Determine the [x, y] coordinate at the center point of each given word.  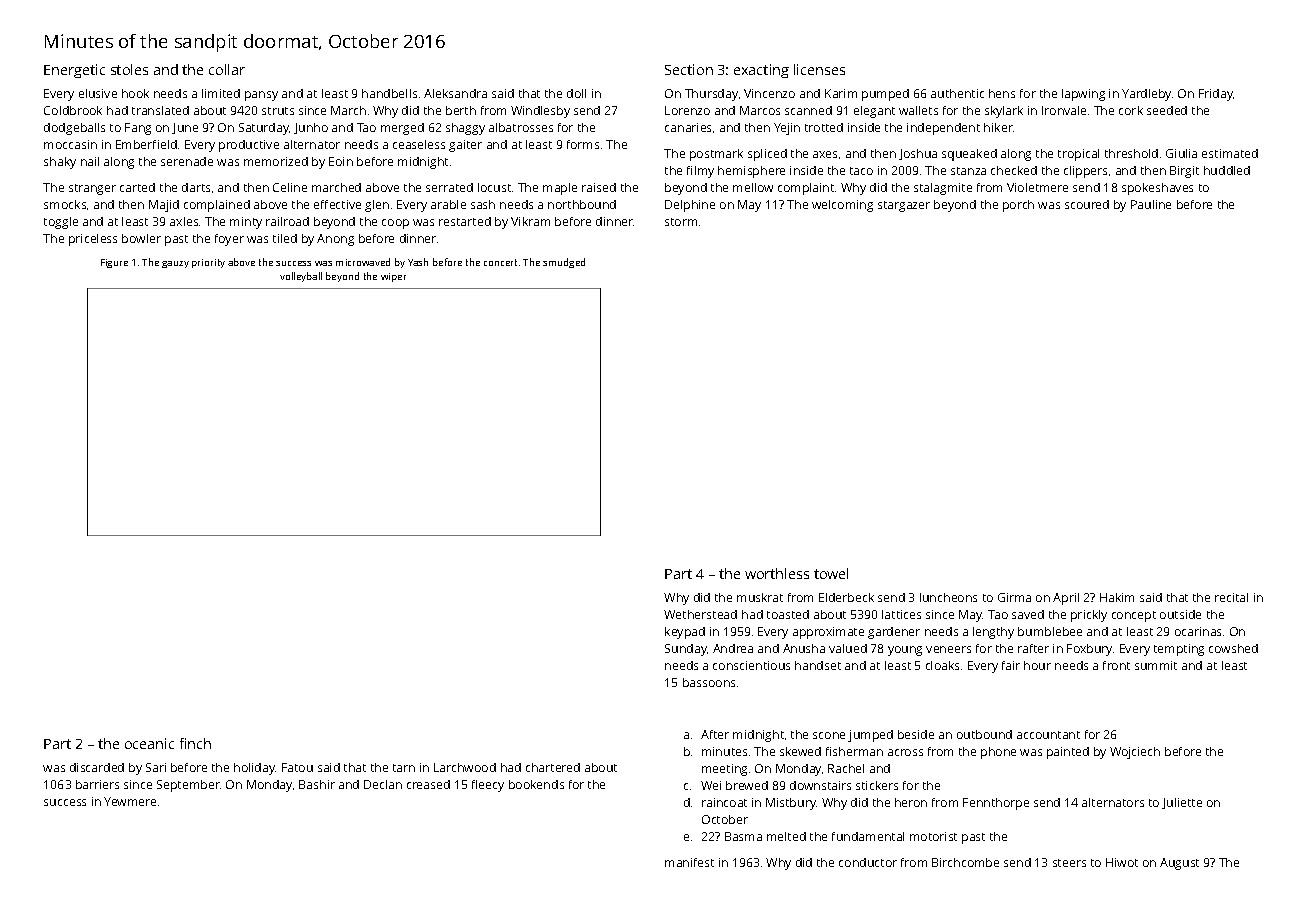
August [1179, 864]
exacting [761, 71]
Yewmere [130, 801]
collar [227, 69]
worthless [777, 573]
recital [1231, 597]
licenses [819, 69]
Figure [114, 263]
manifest [689, 862]
